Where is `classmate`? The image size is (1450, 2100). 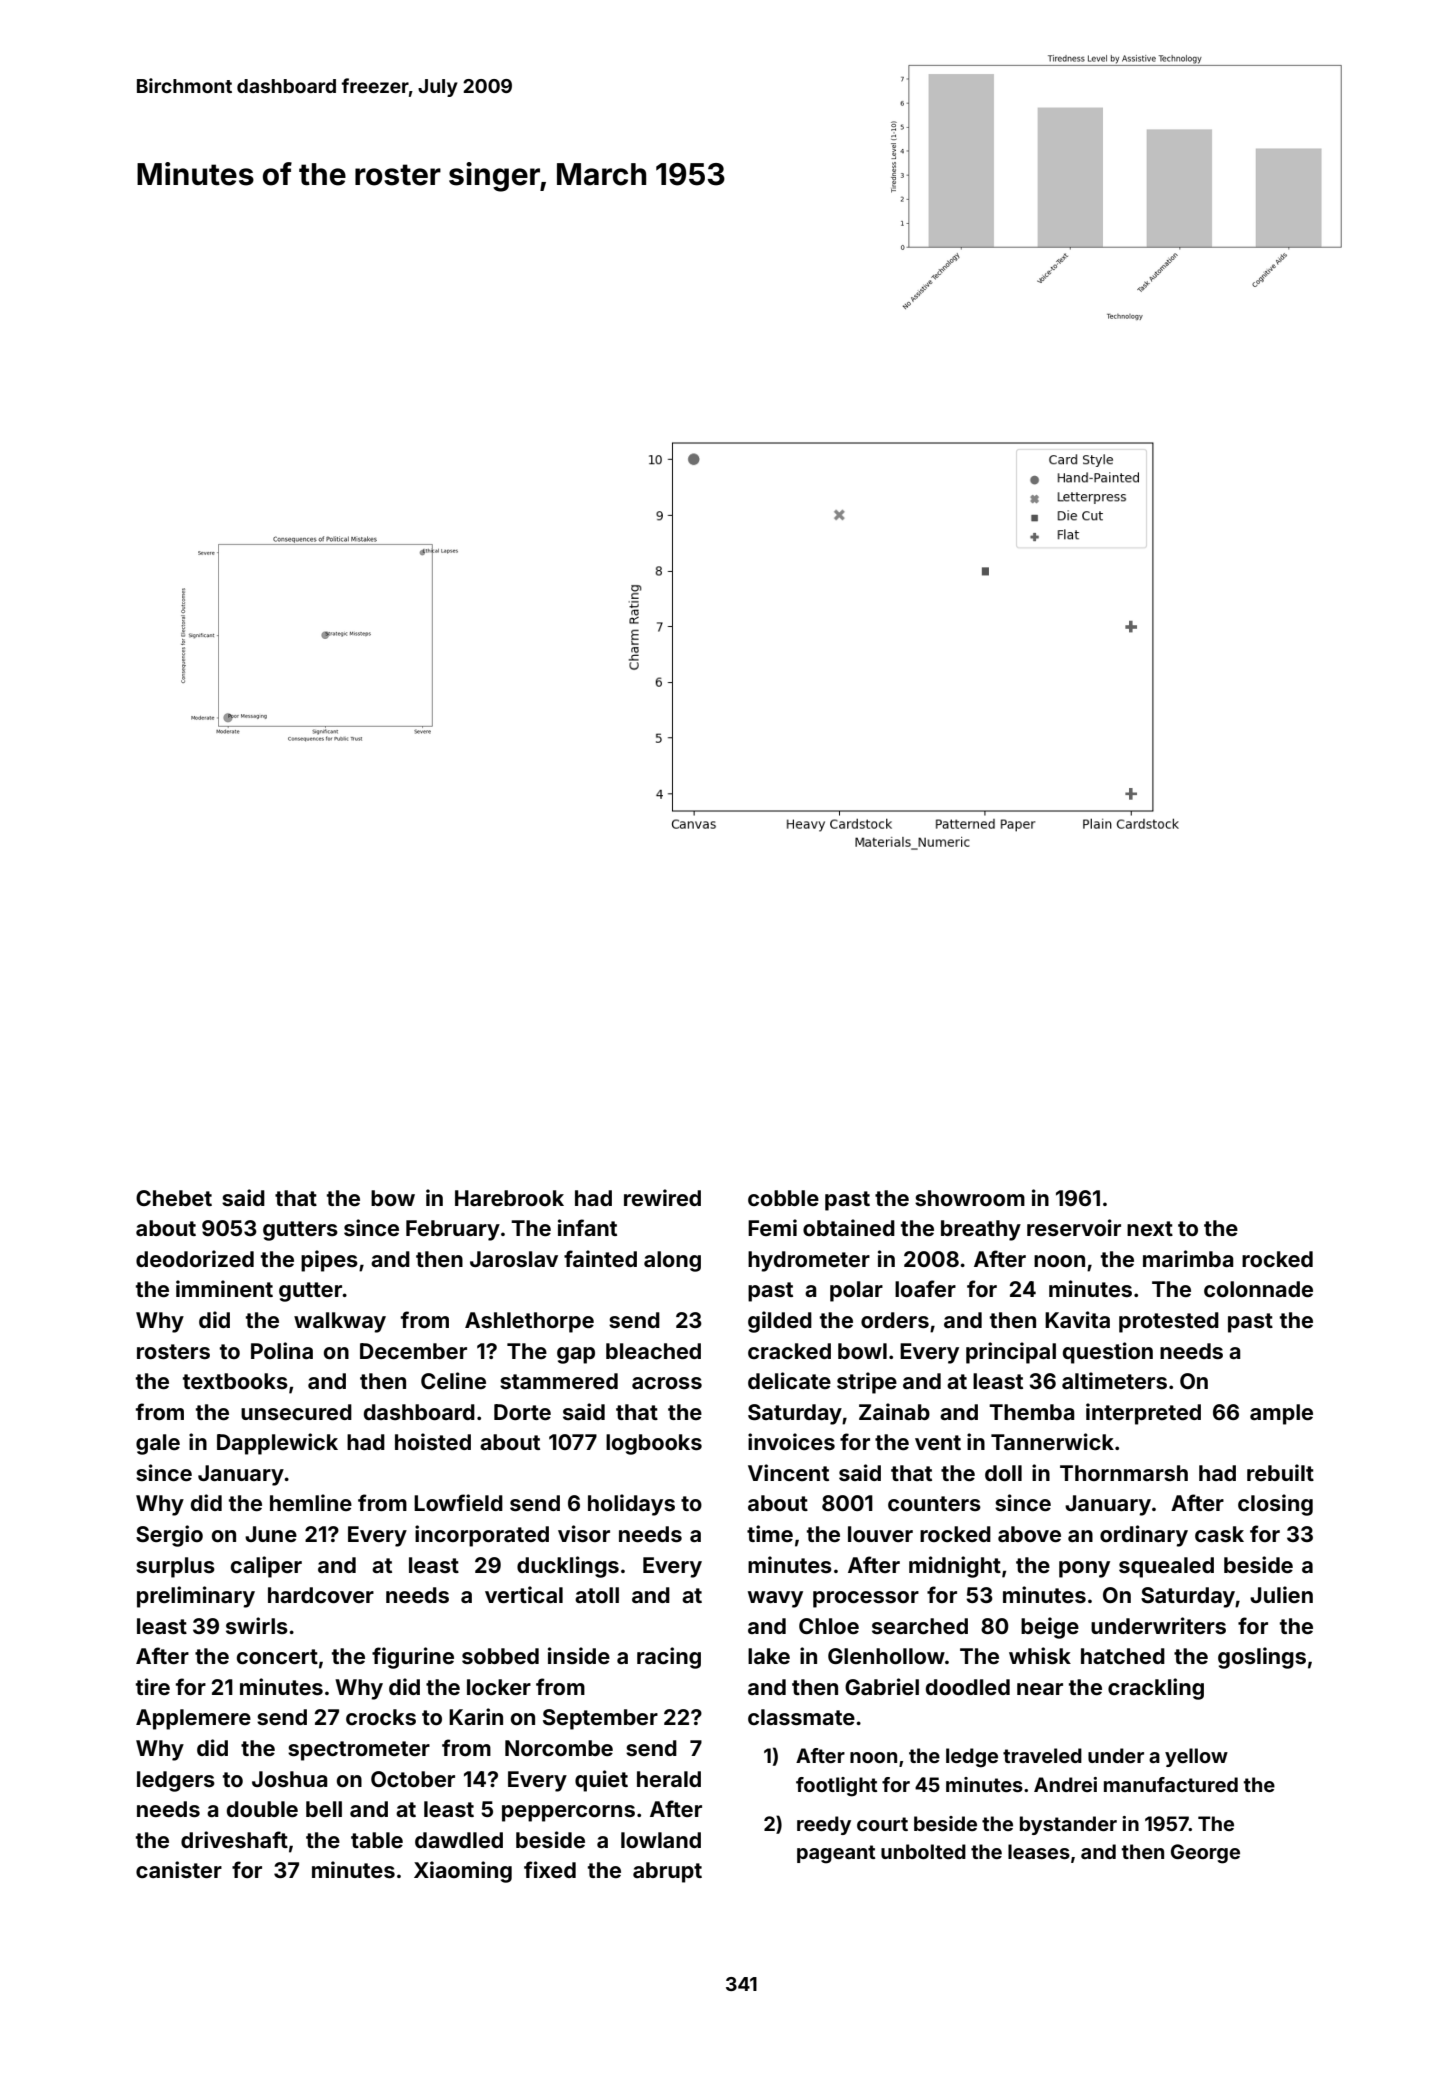 classmate is located at coordinates (801, 1717).
